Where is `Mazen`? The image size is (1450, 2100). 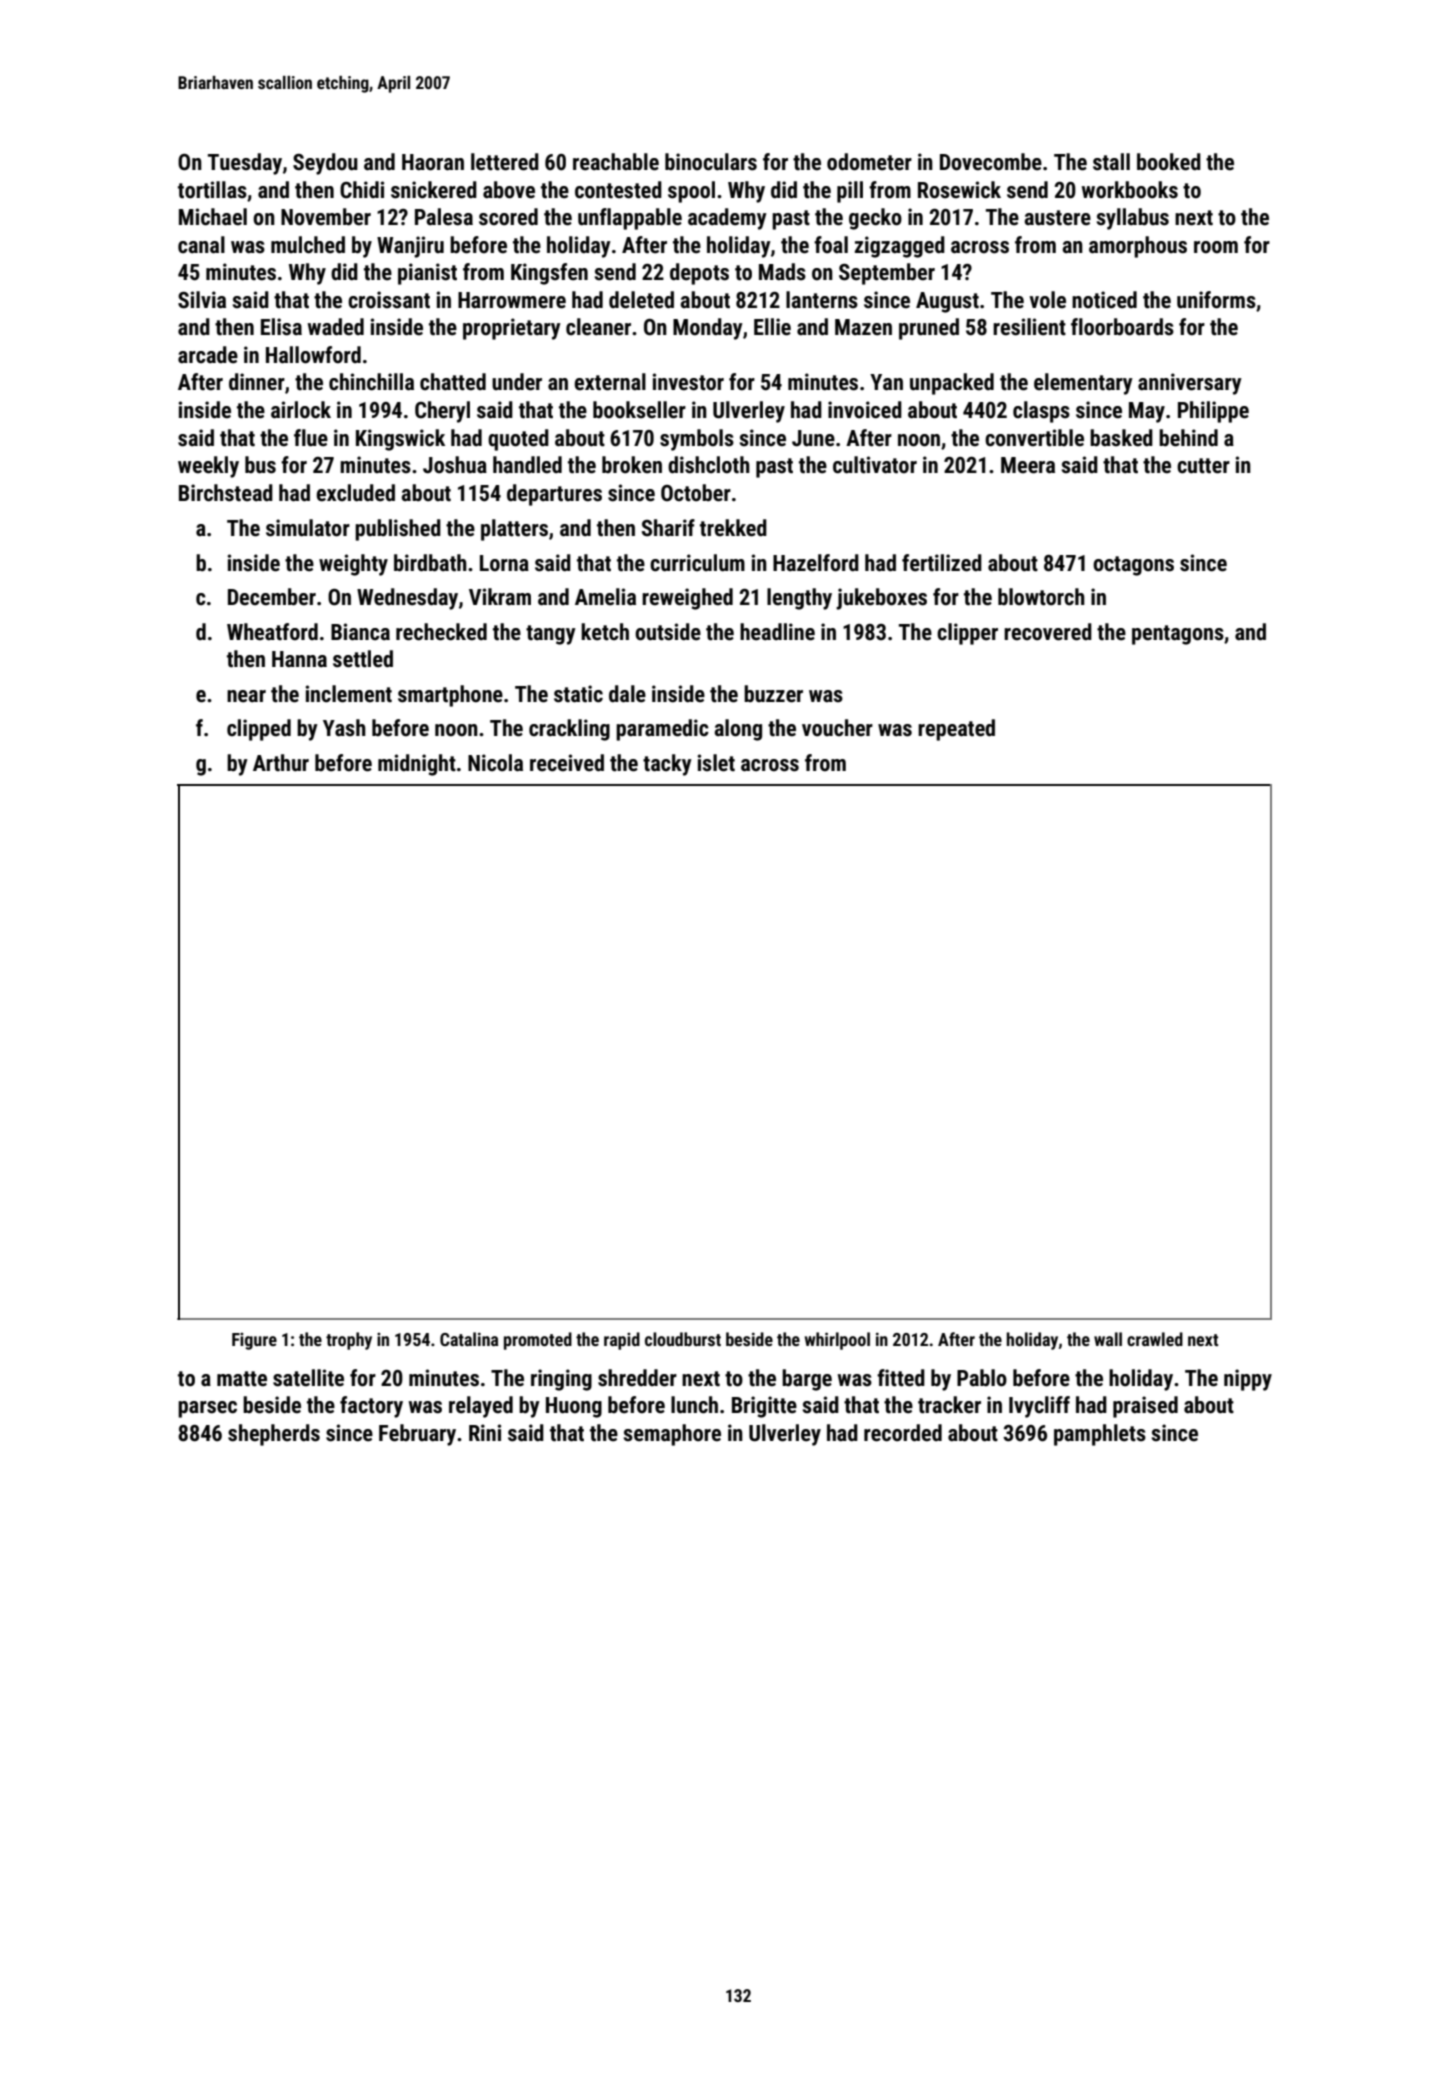
Mazen is located at coordinates (863, 327).
